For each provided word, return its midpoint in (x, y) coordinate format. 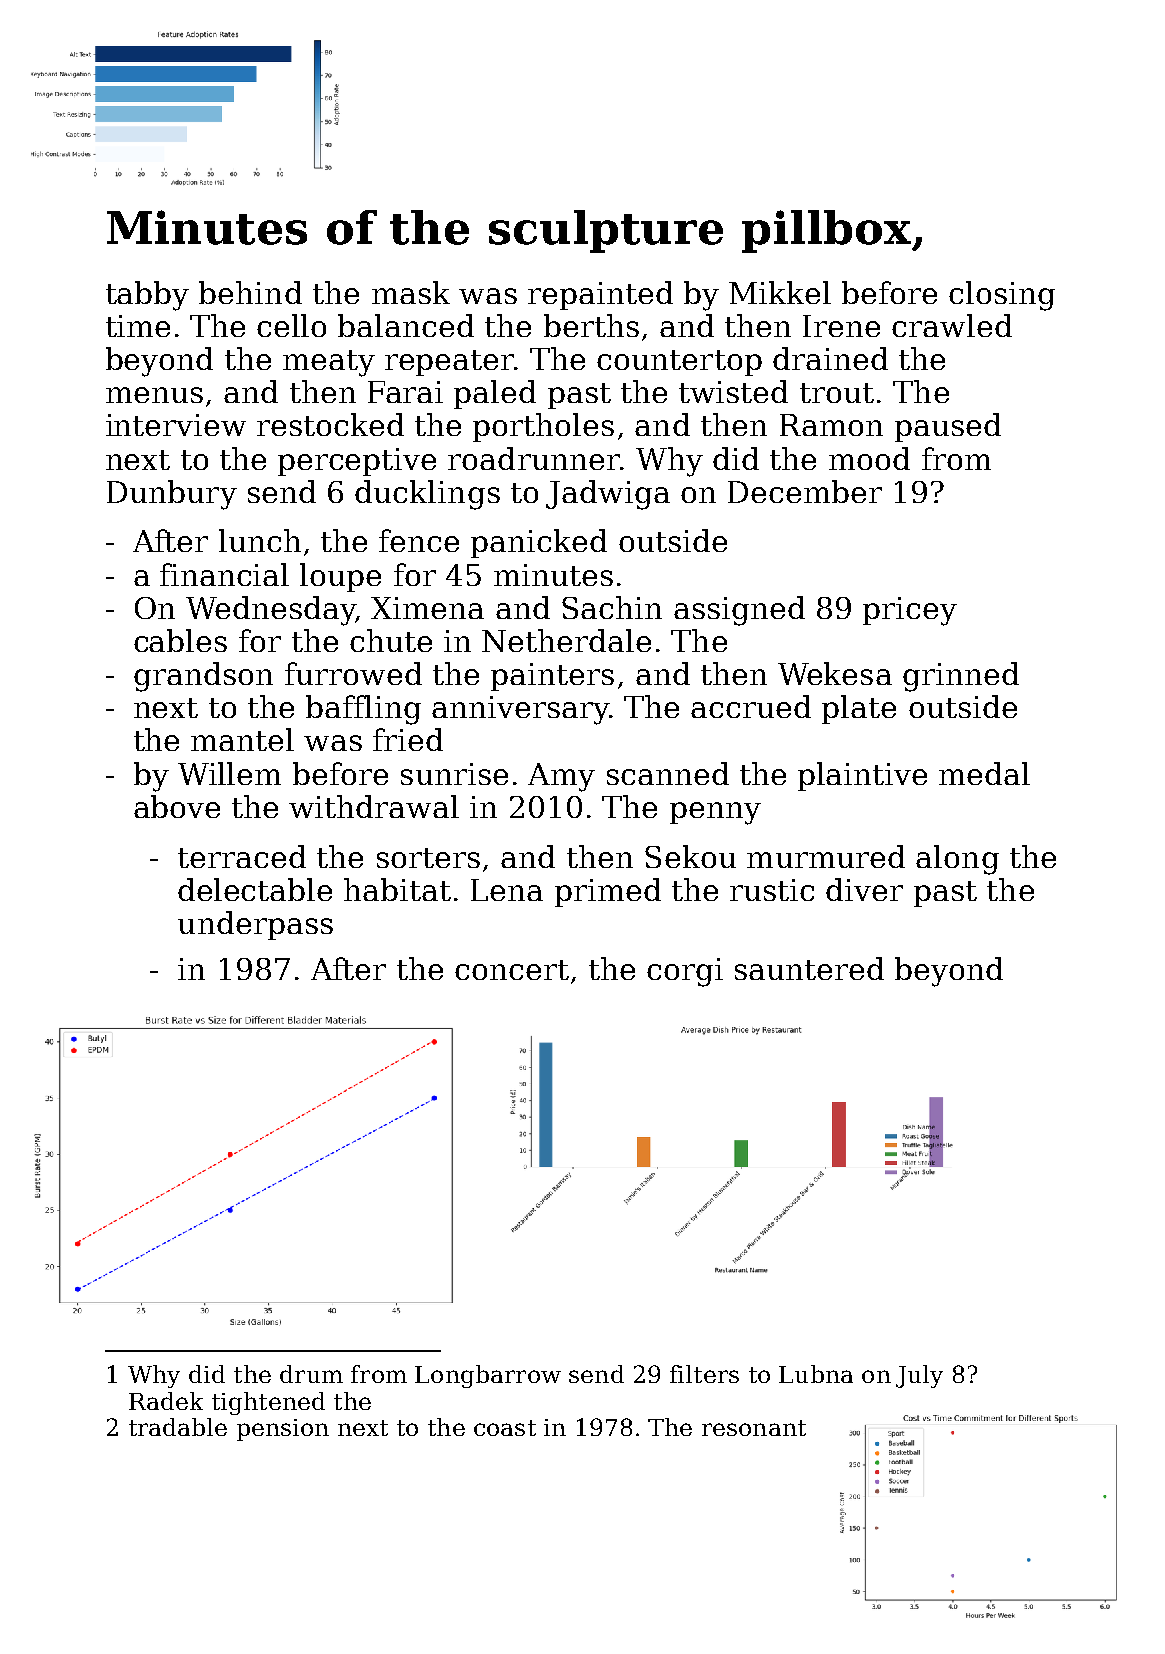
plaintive (862, 776)
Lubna (816, 1374)
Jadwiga (608, 495)
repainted (600, 295)
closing (1002, 296)
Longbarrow (488, 1376)
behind (250, 292)
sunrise (454, 774)
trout (837, 393)
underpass (255, 925)
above (177, 806)
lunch (260, 540)
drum (311, 1374)
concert (512, 970)
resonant (754, 1428)
